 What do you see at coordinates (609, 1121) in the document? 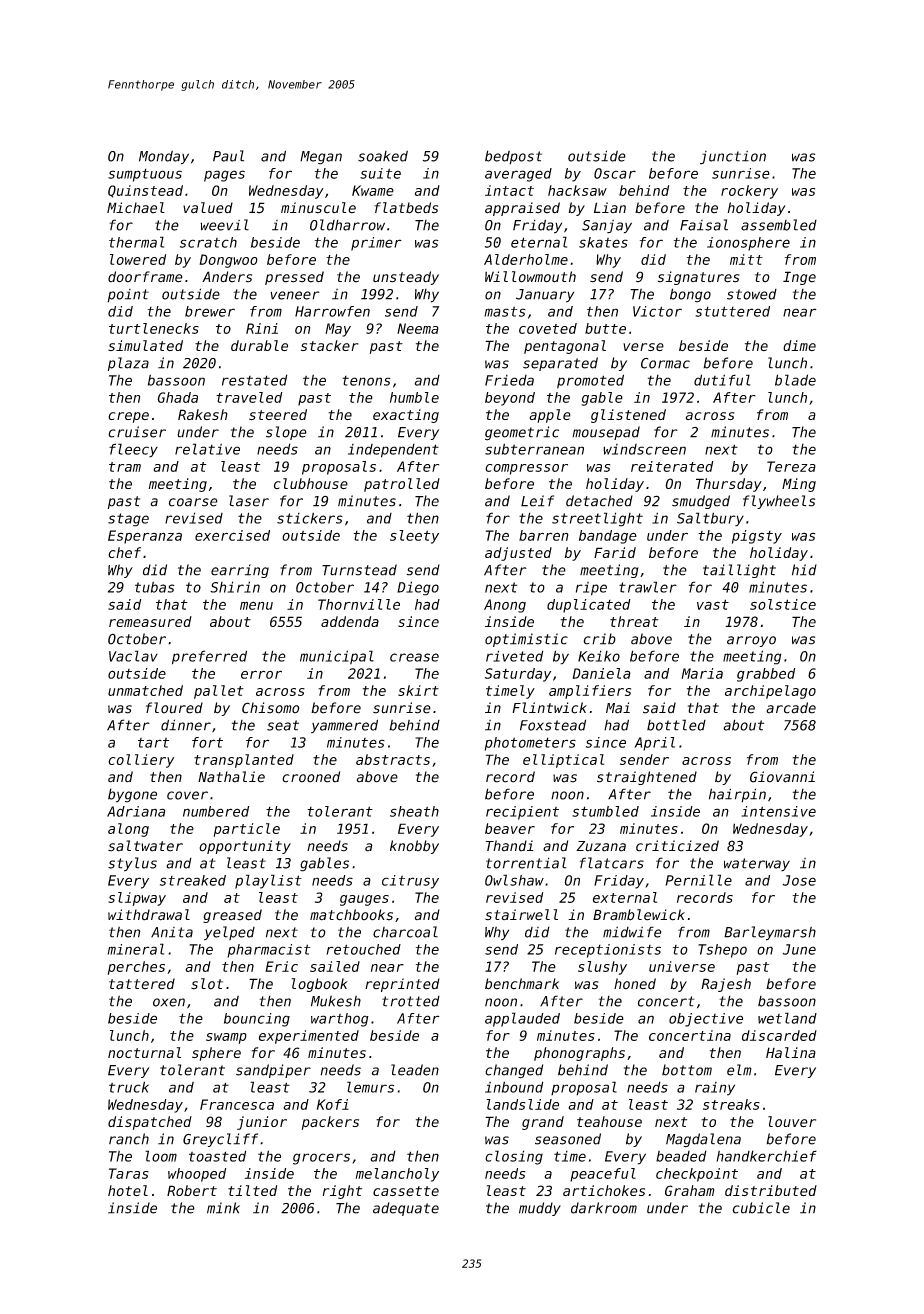
I see `teahouse` at bounding box center [609, 1121].
